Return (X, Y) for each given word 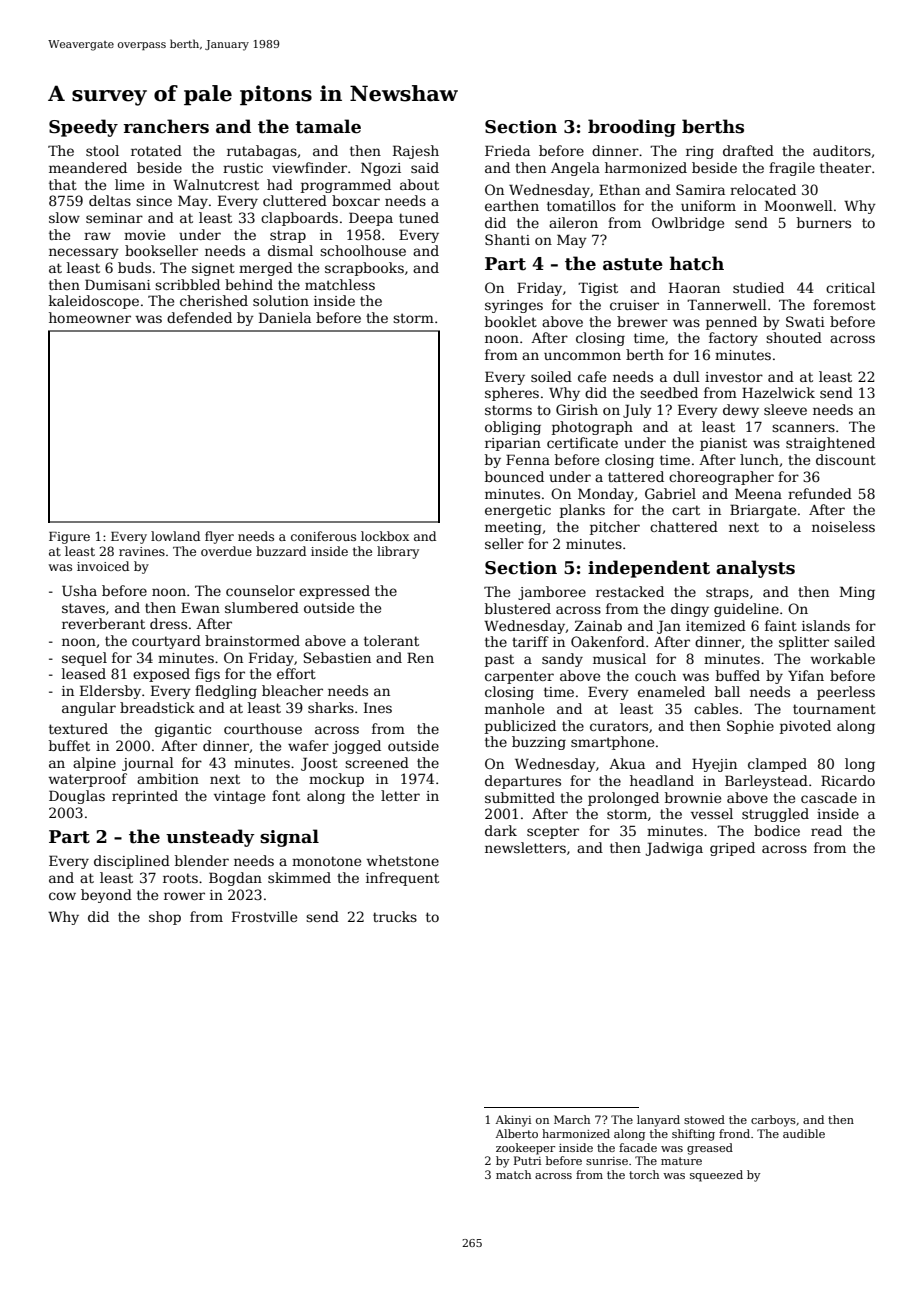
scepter (553, 832)
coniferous (323, 536)
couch (655, 675)
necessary (84, 253)
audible (804, 1133)
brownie (693, 797)
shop (165, 918)
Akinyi (513, 1121)
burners (824, 222)
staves (83, 608)
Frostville (264, 916)
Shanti (507, 239)
